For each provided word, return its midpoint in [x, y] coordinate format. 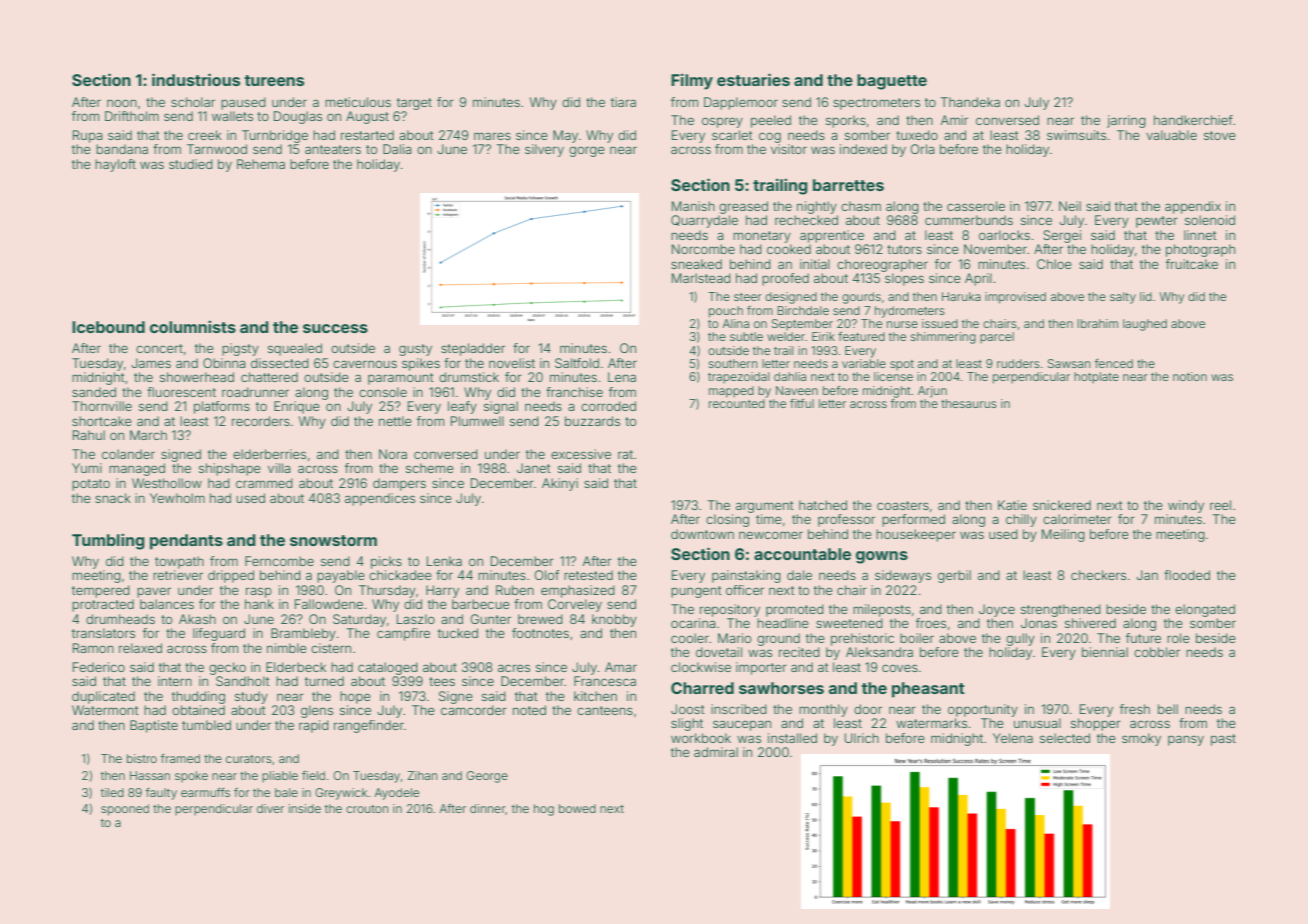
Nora [393, 454]
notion [1190, 376]
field [313, 775]
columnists [193, 326]
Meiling [1063, 535]
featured [861, 336]
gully [1020, 639]
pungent [696, 592]
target [414, 104]
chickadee [400, 575]
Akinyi [560, 484]
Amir [954, 120]
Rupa [88, 136]
